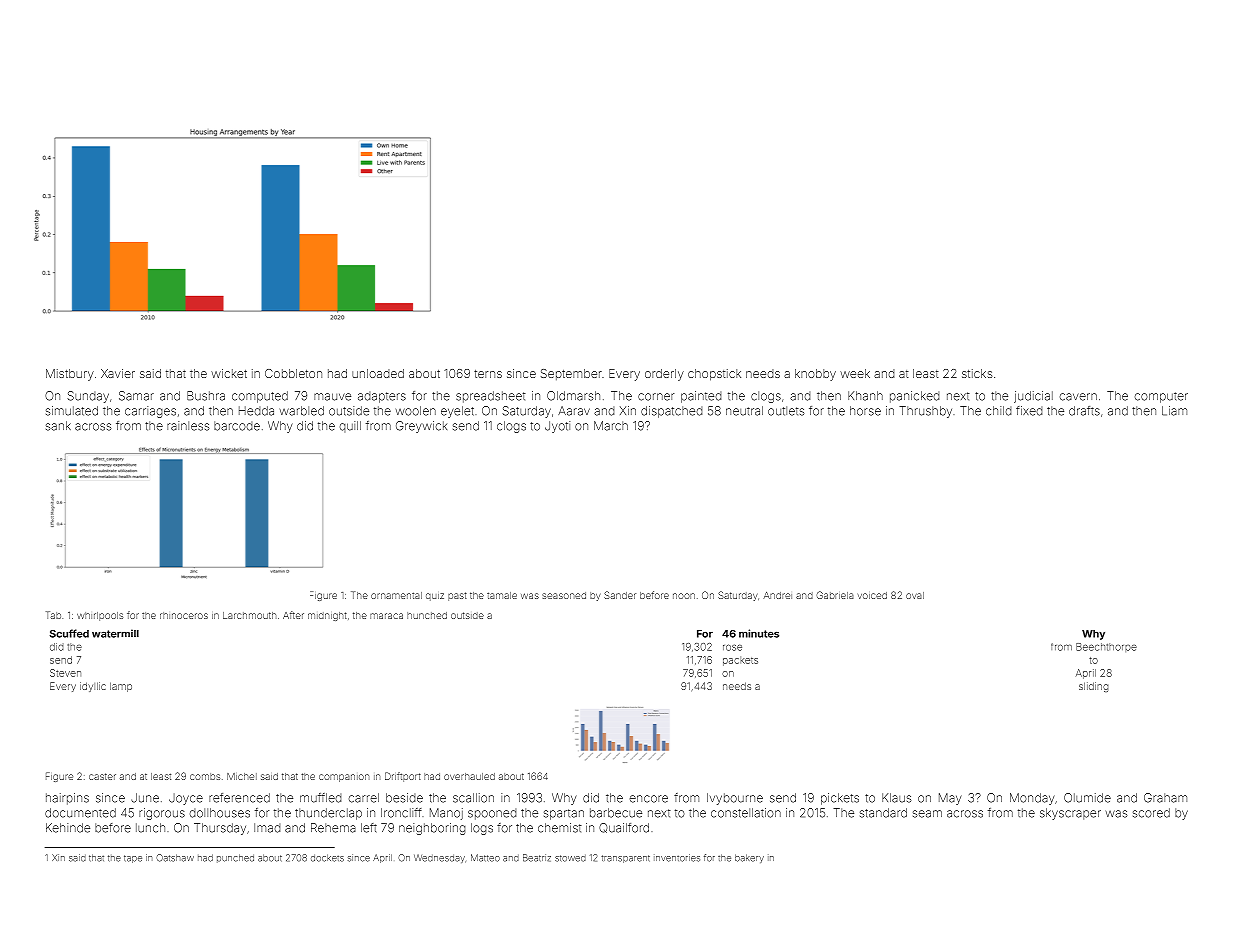 The image size is (1233, 952). I want to click on bakery, so click(749, 858).
